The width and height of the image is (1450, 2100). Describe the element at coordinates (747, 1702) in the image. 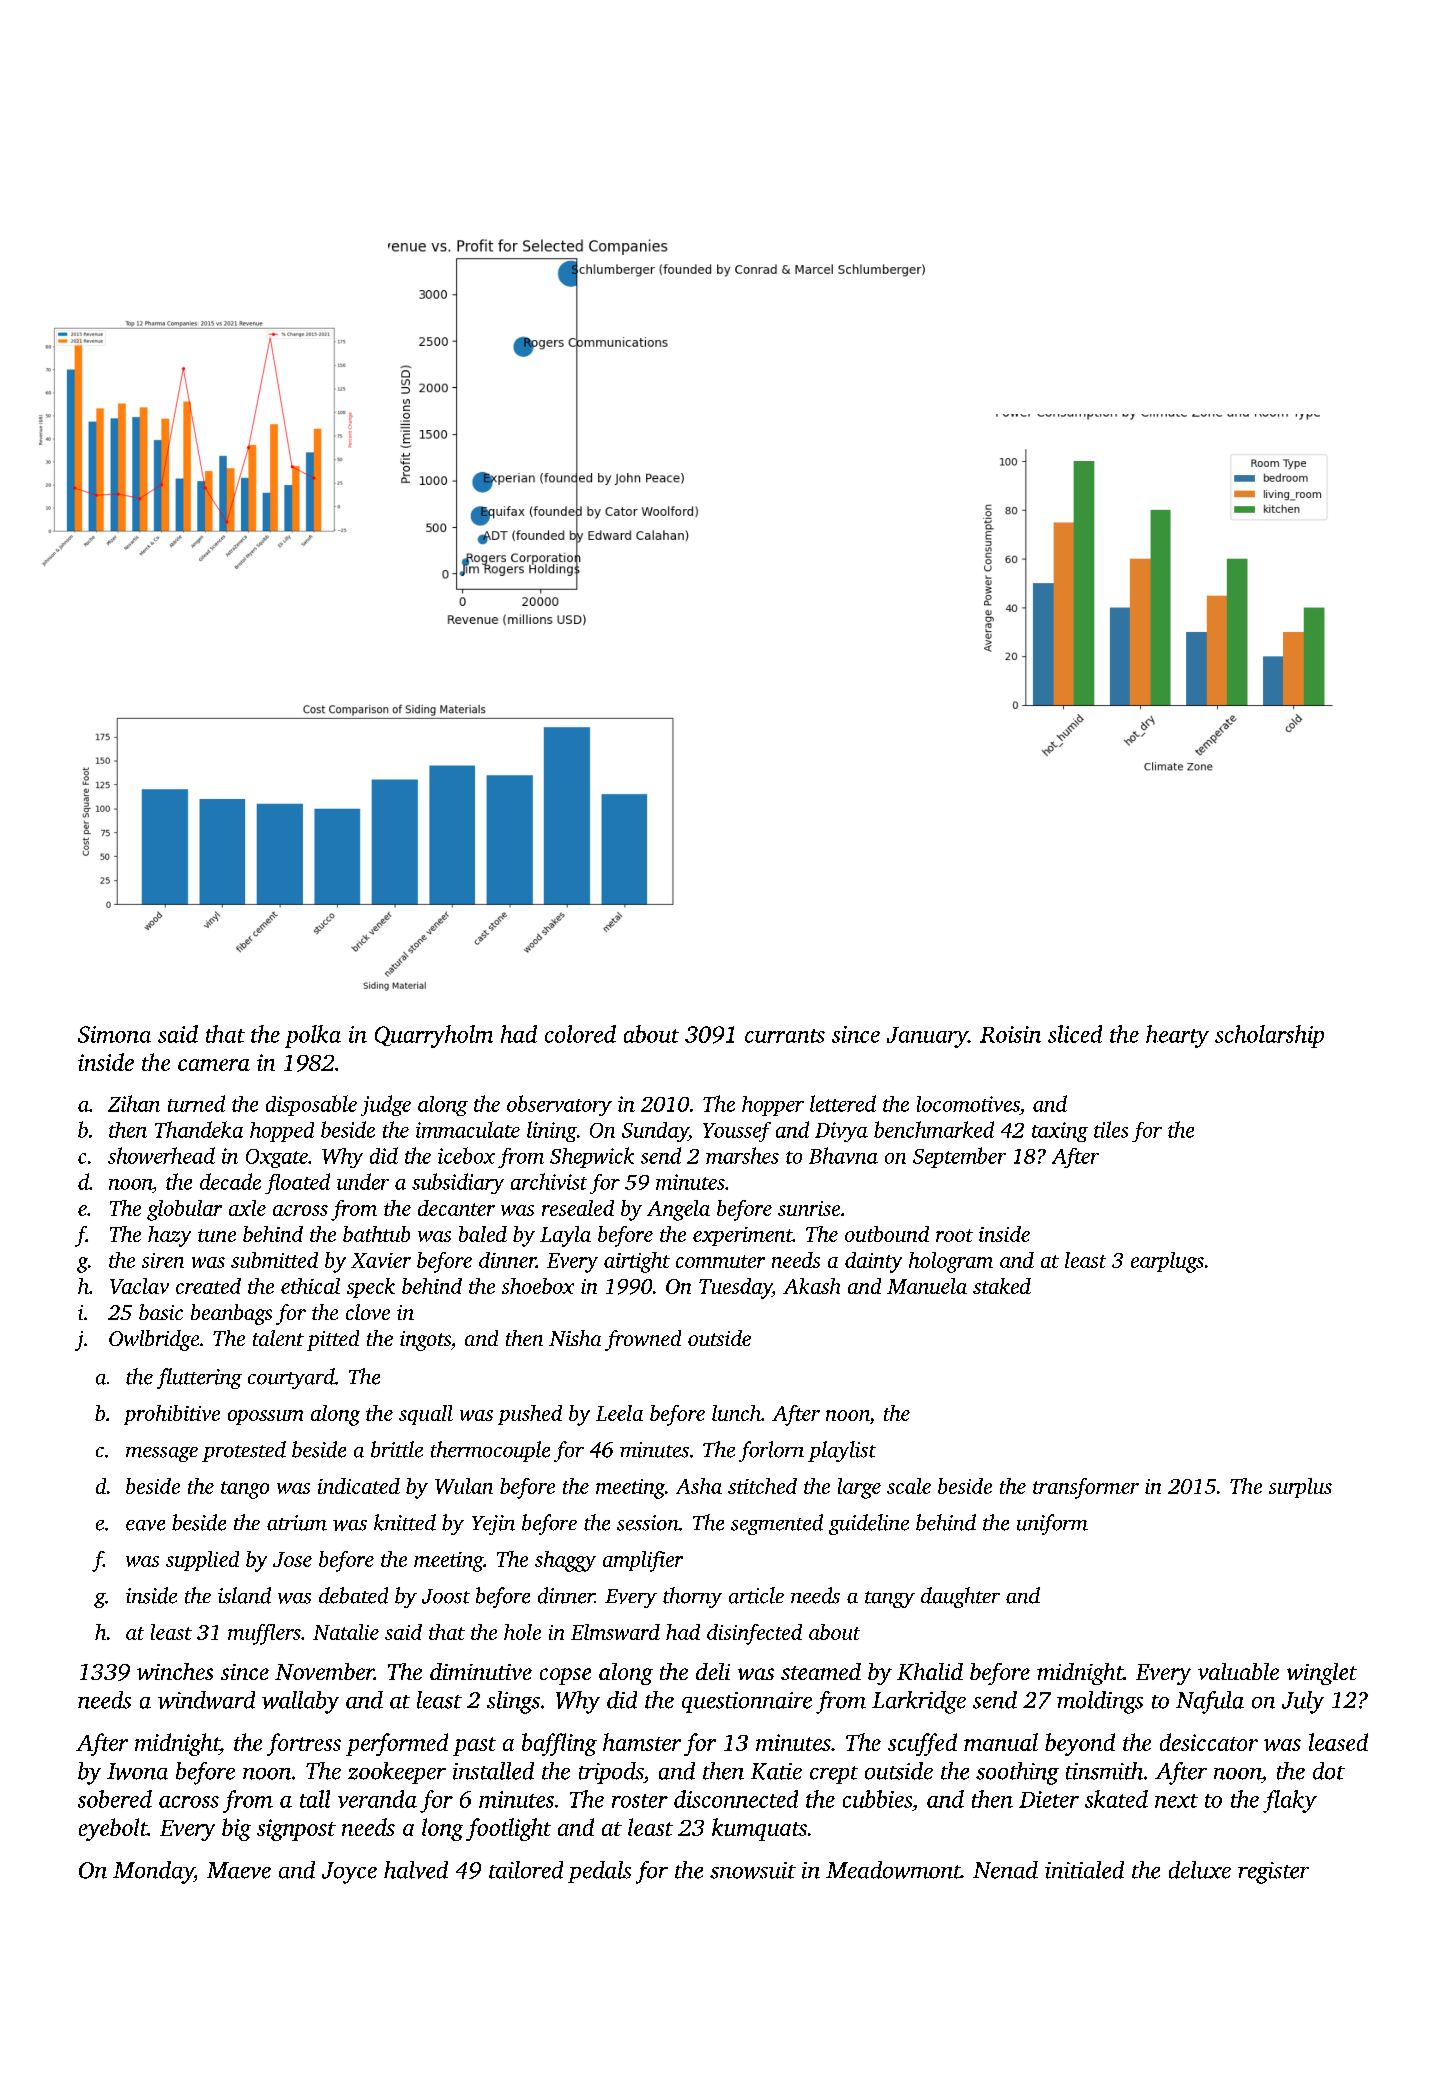

I see `questionnaire` at that location.
